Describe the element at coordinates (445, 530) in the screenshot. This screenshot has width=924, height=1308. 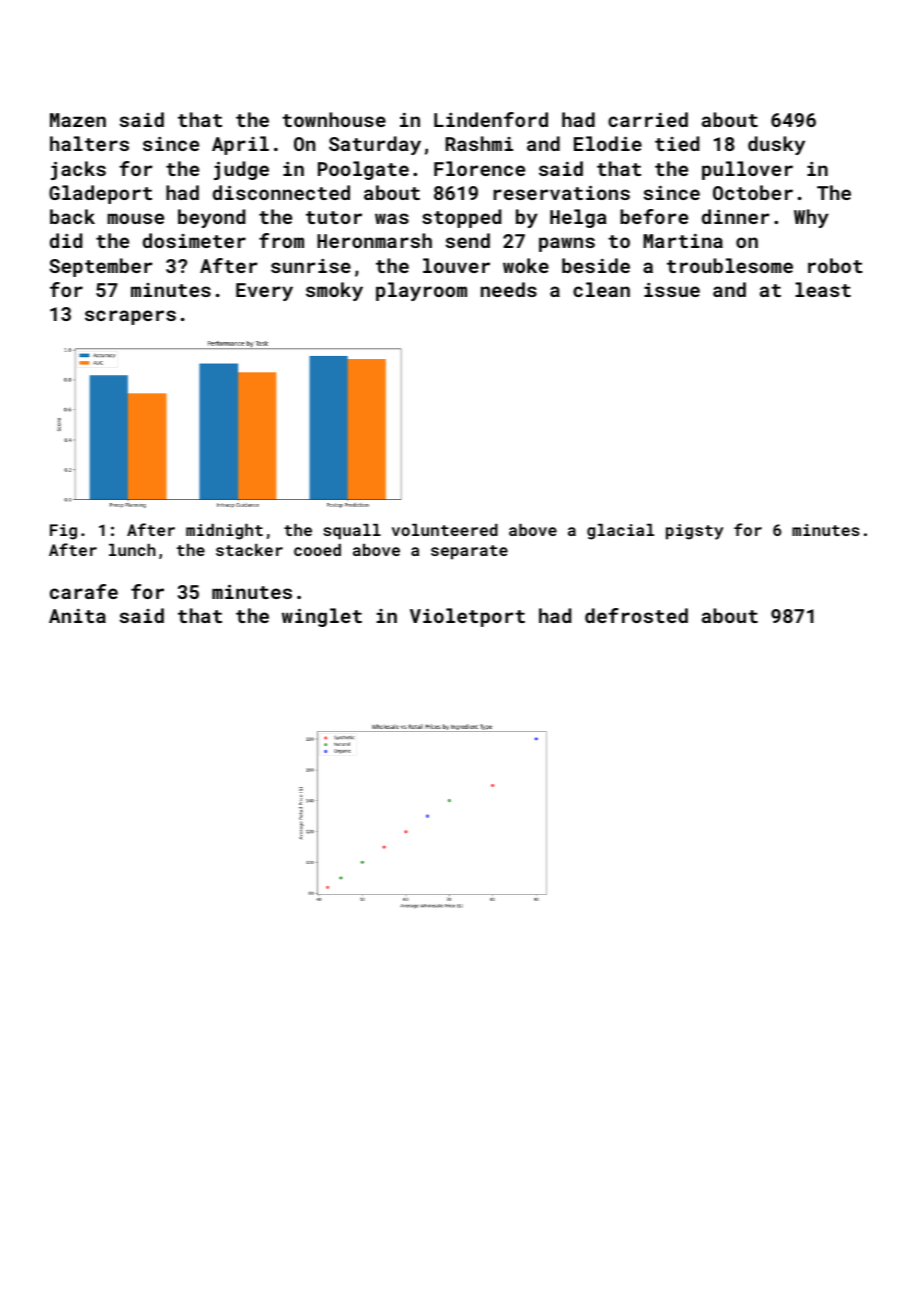
I see `volunteered` at that location.
